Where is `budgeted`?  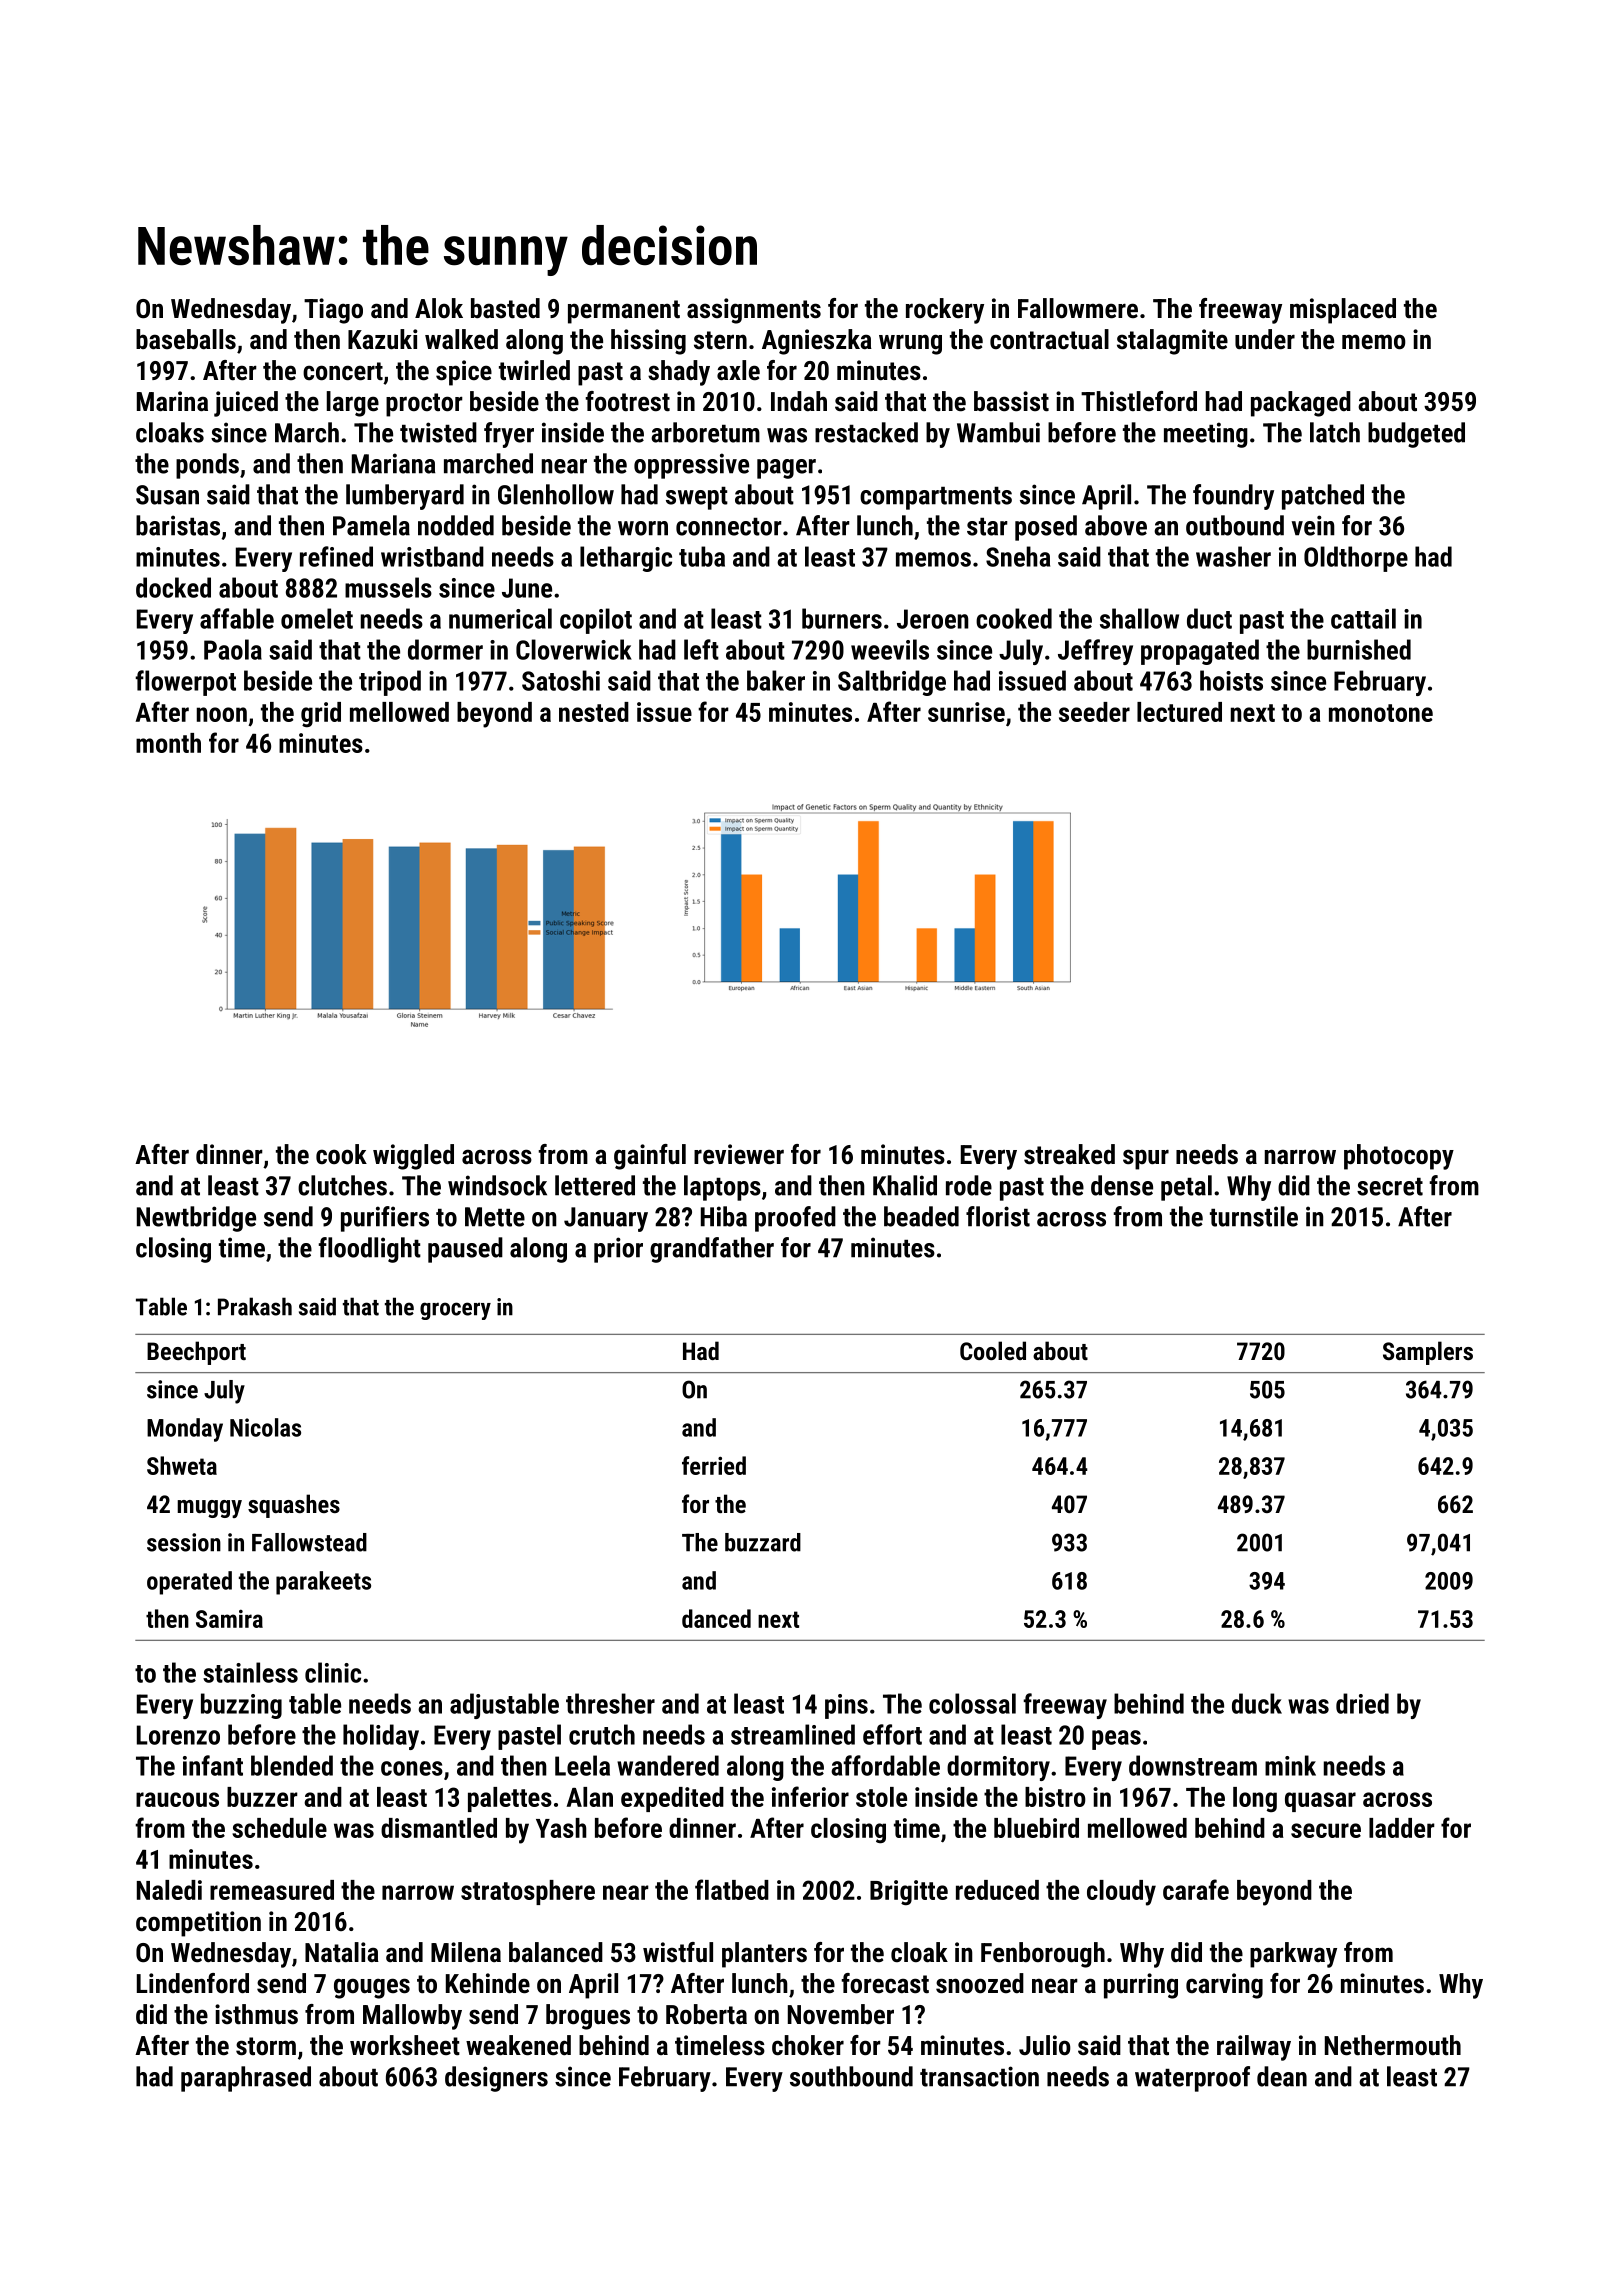 budgeted is located at coordinates (1416, 435).
